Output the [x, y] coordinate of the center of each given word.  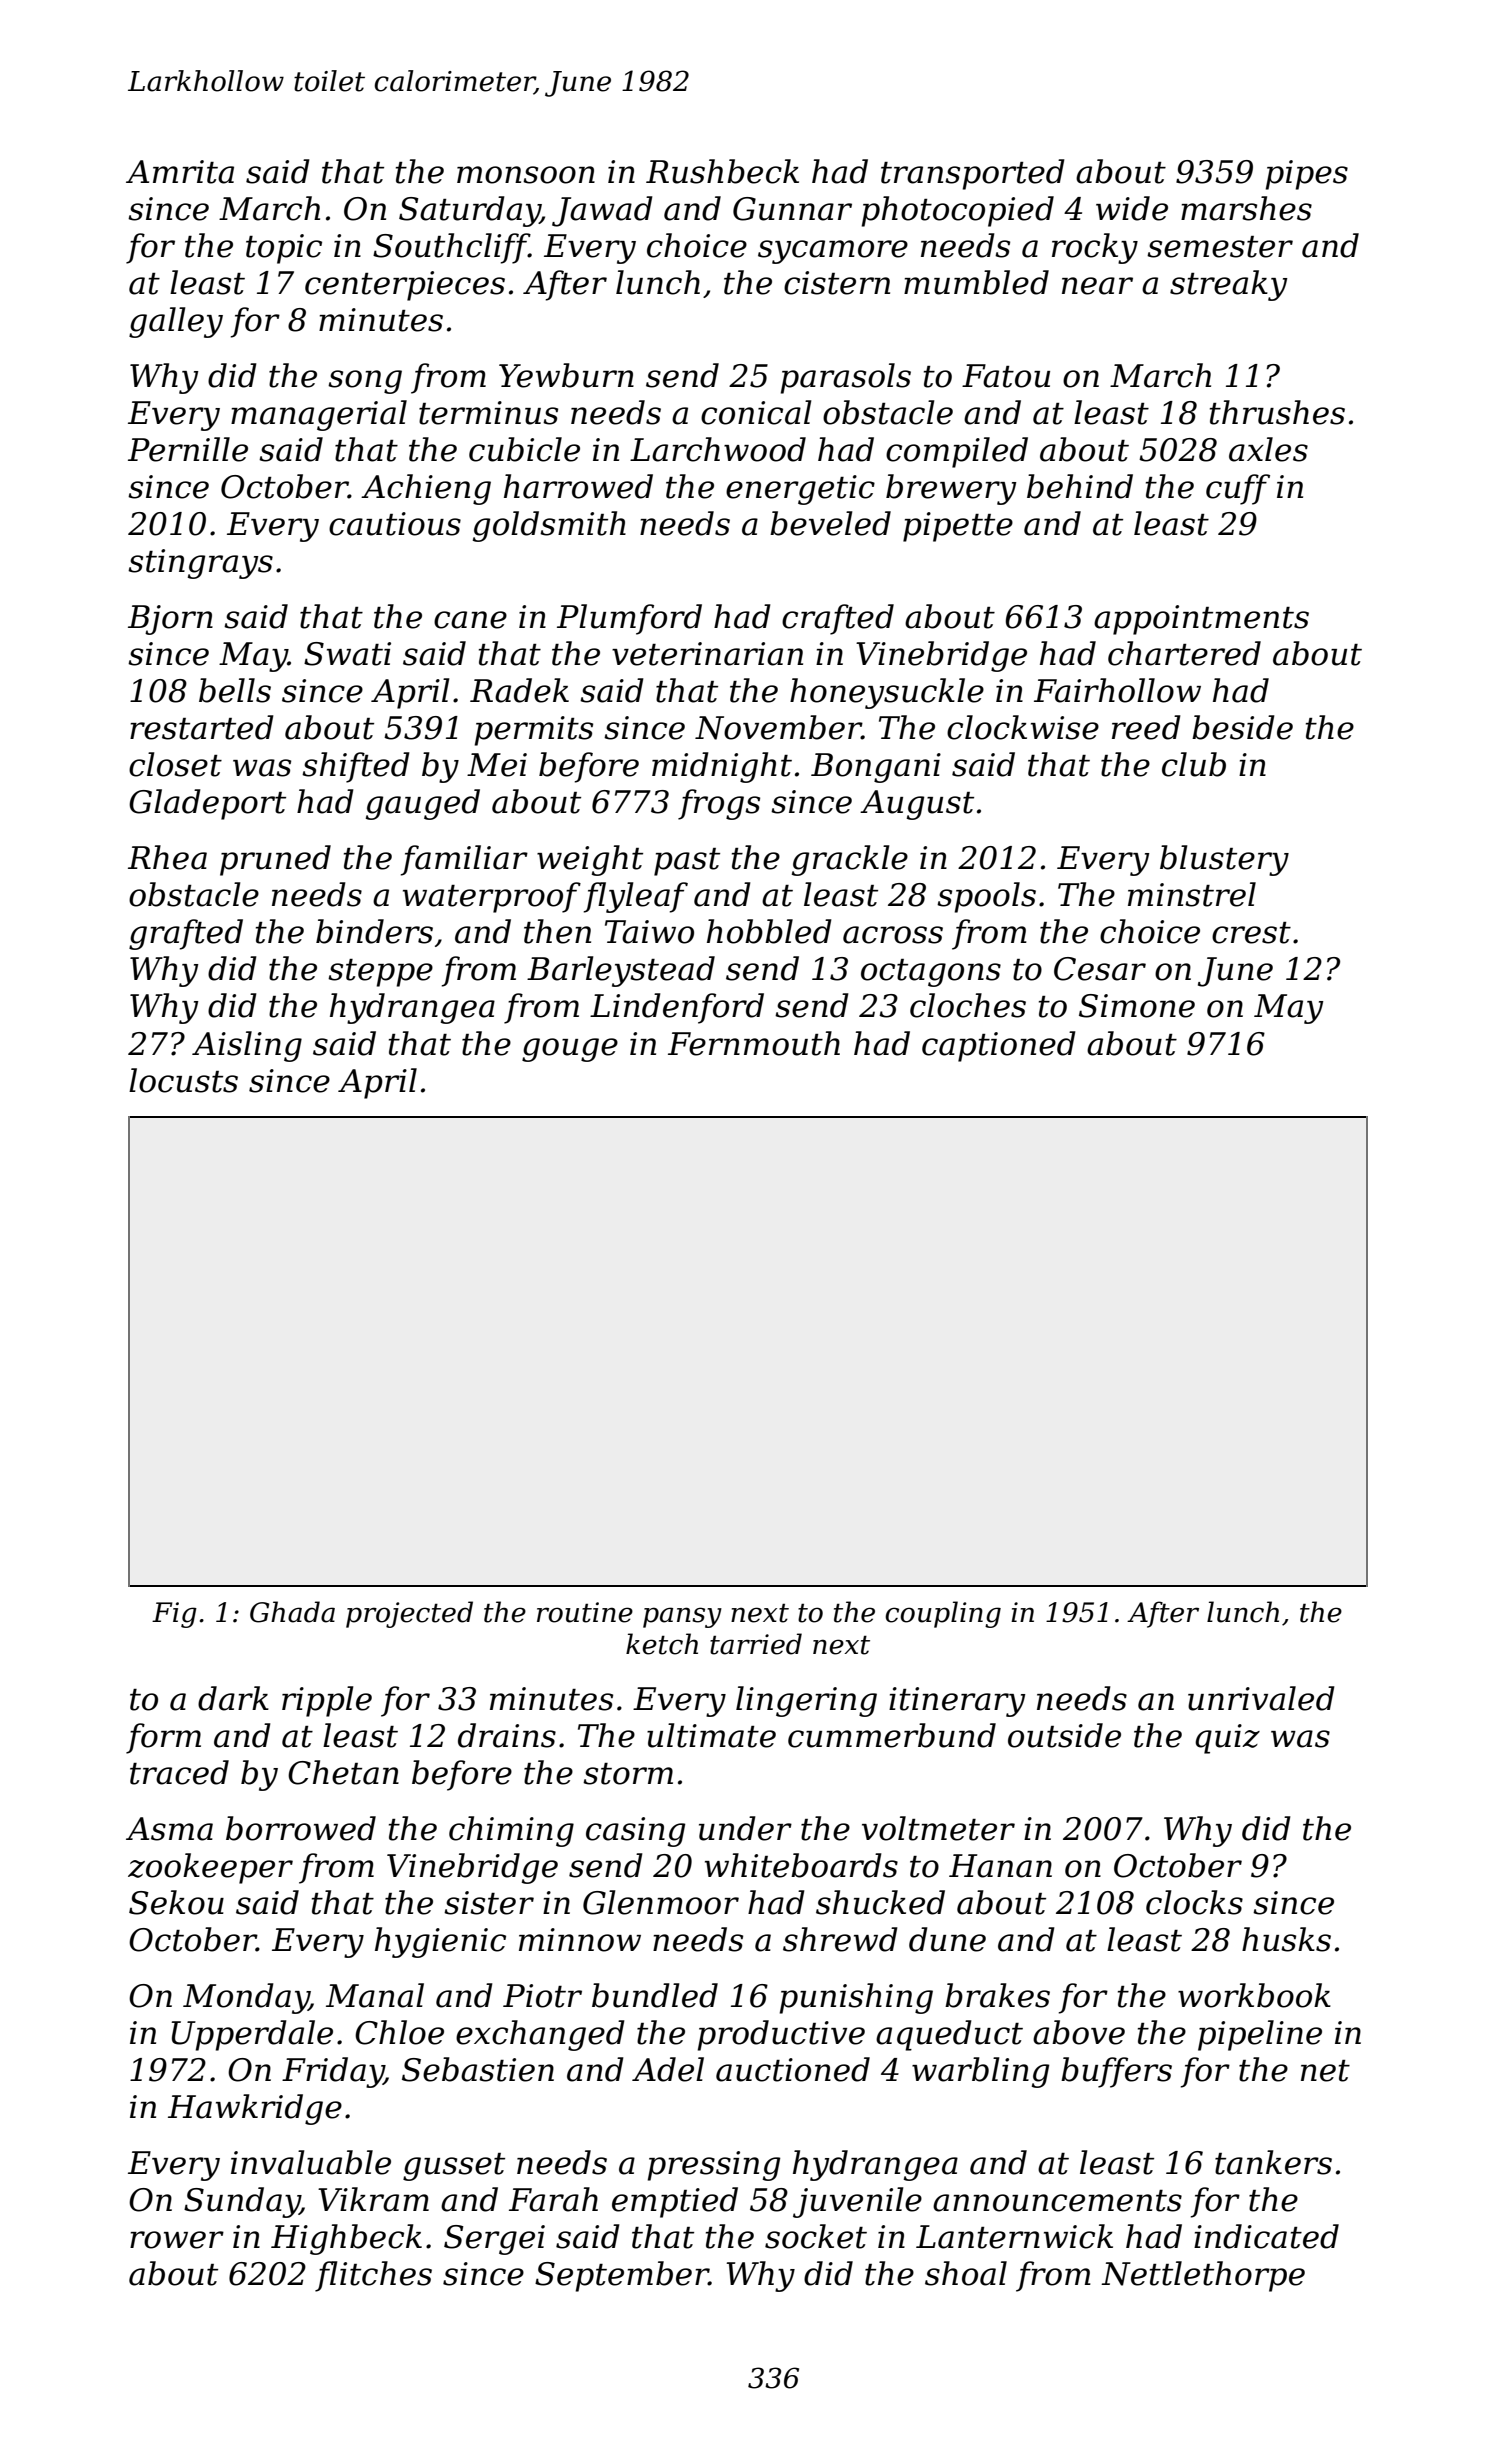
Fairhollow [1117, 690]
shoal [966, 2273]
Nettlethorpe [1203, 2276]
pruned [275, 860]
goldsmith [549, 526]
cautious [395, 524]
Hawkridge [255, 2109]
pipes [1307, 175]
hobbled [769, 931]
